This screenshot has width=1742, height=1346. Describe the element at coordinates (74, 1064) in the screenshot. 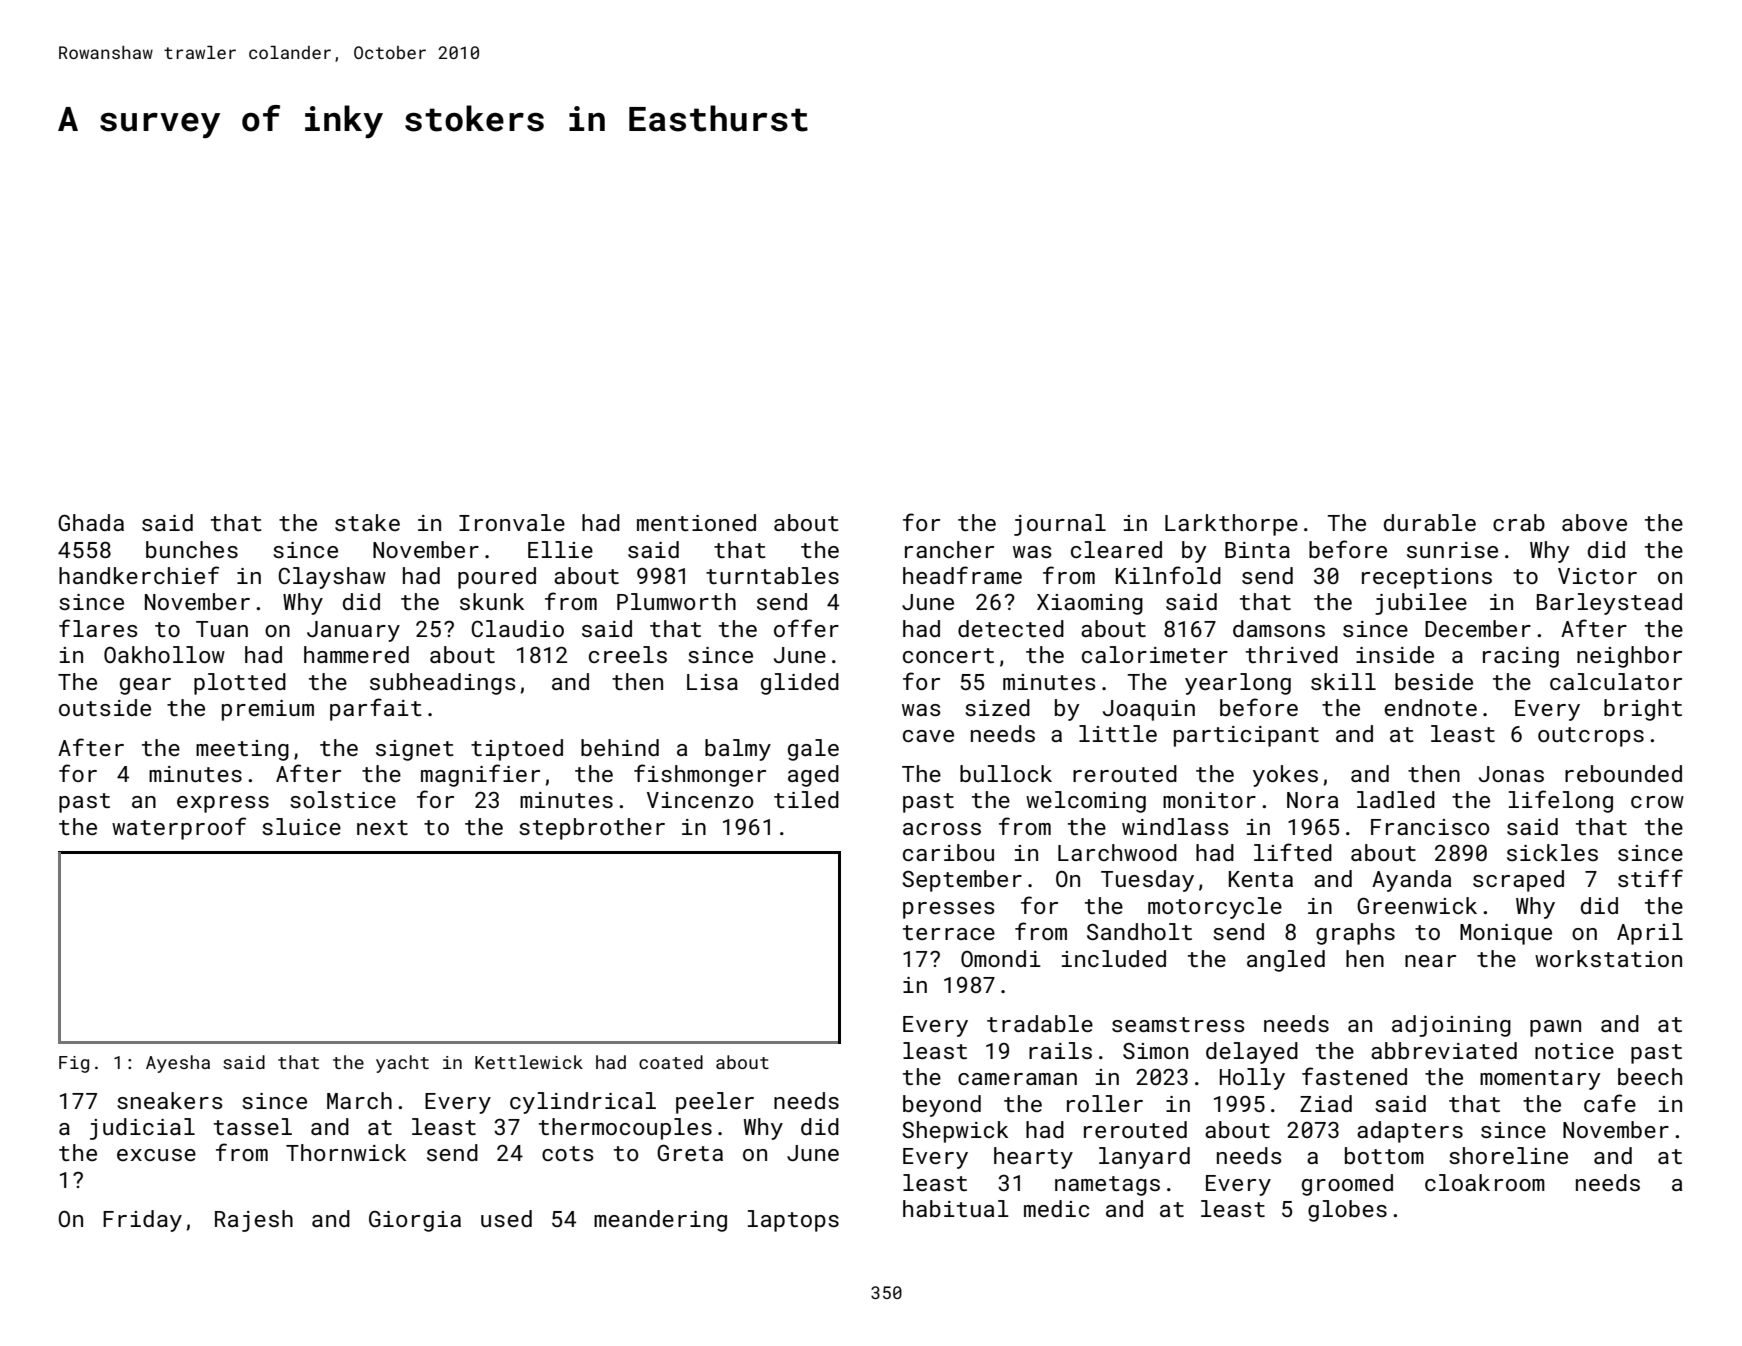

I see `Fig` at that location.
